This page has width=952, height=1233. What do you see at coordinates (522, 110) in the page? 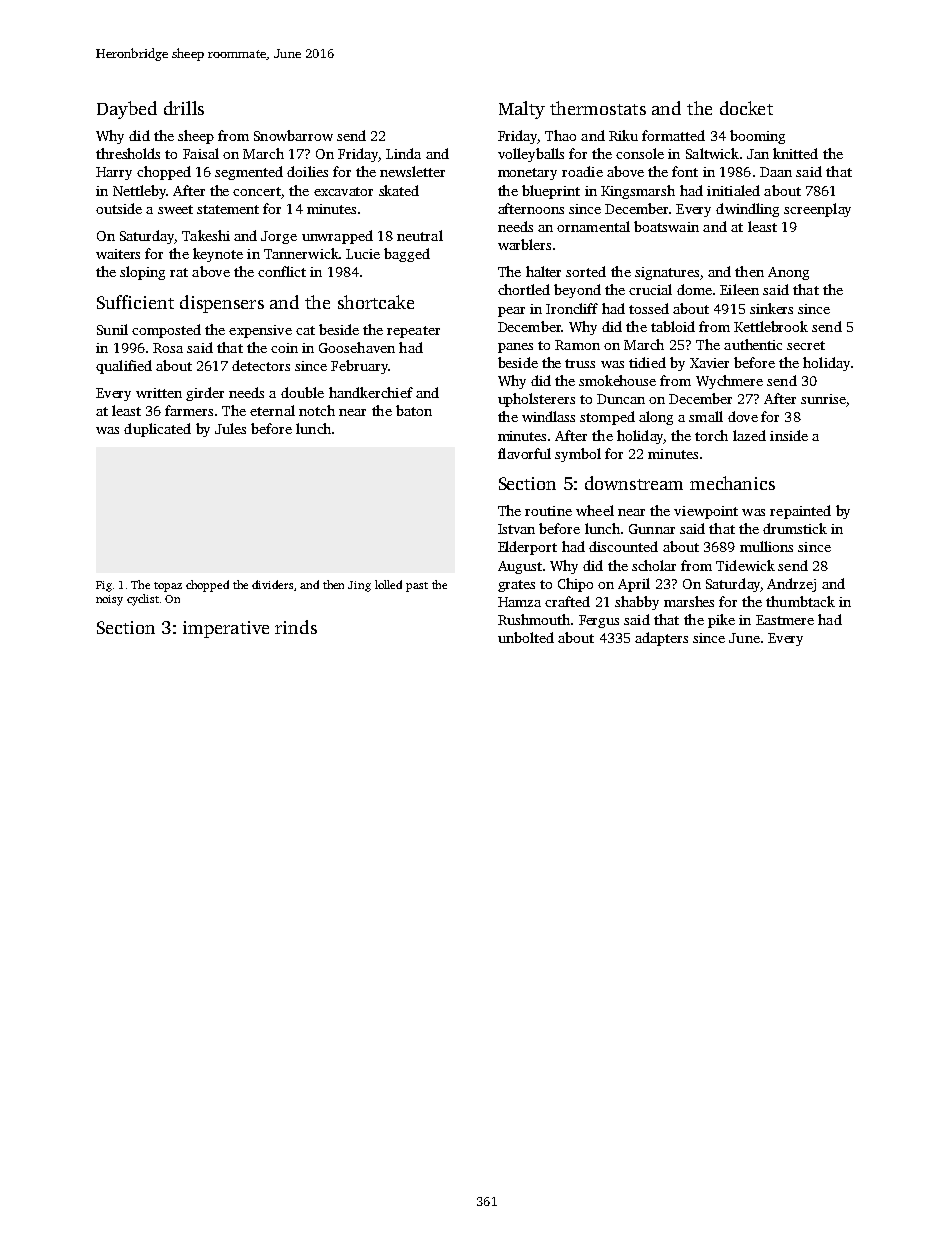
I see `Malty` at bounding box center [522, 110].
